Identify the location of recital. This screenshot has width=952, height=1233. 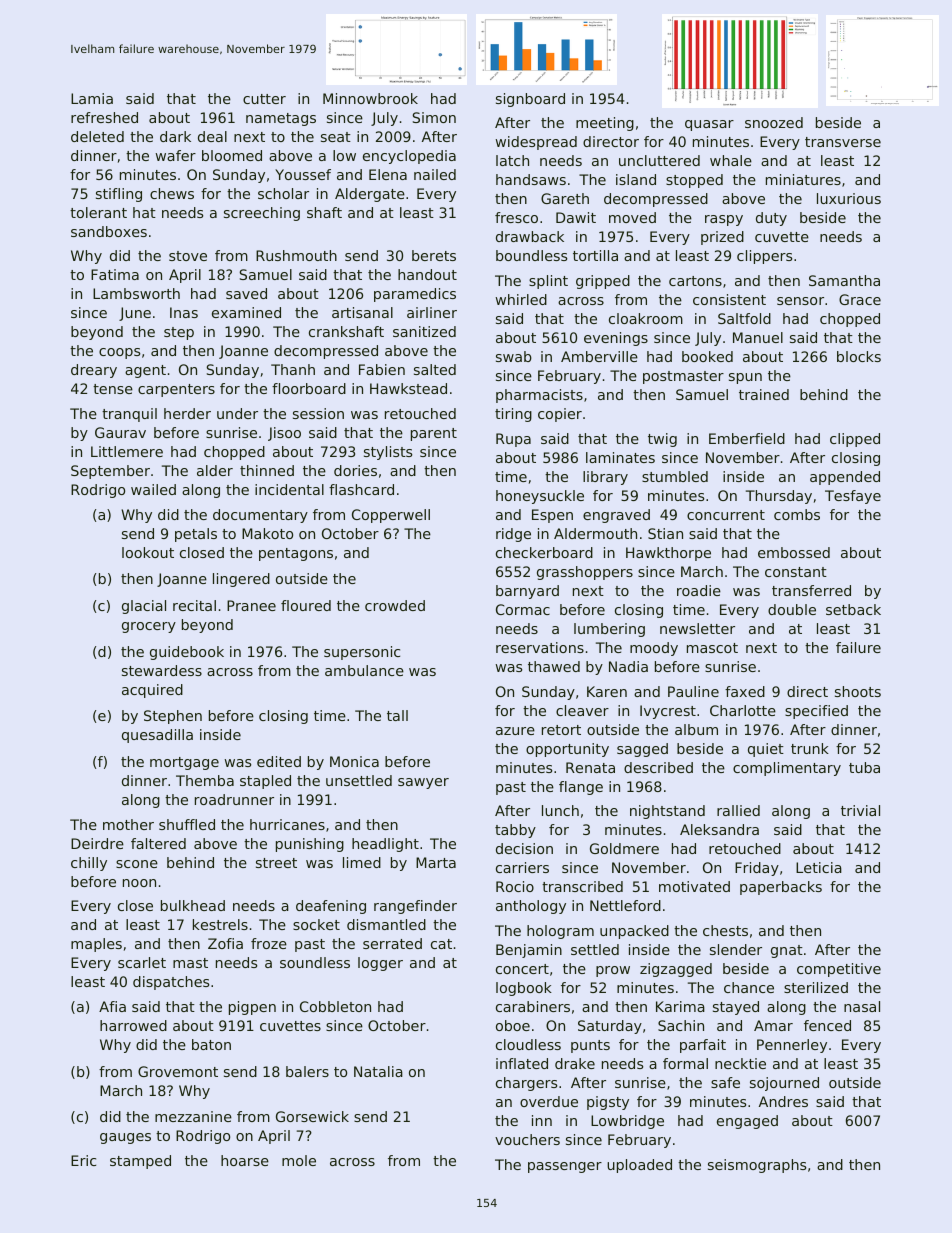
(194, 605).
